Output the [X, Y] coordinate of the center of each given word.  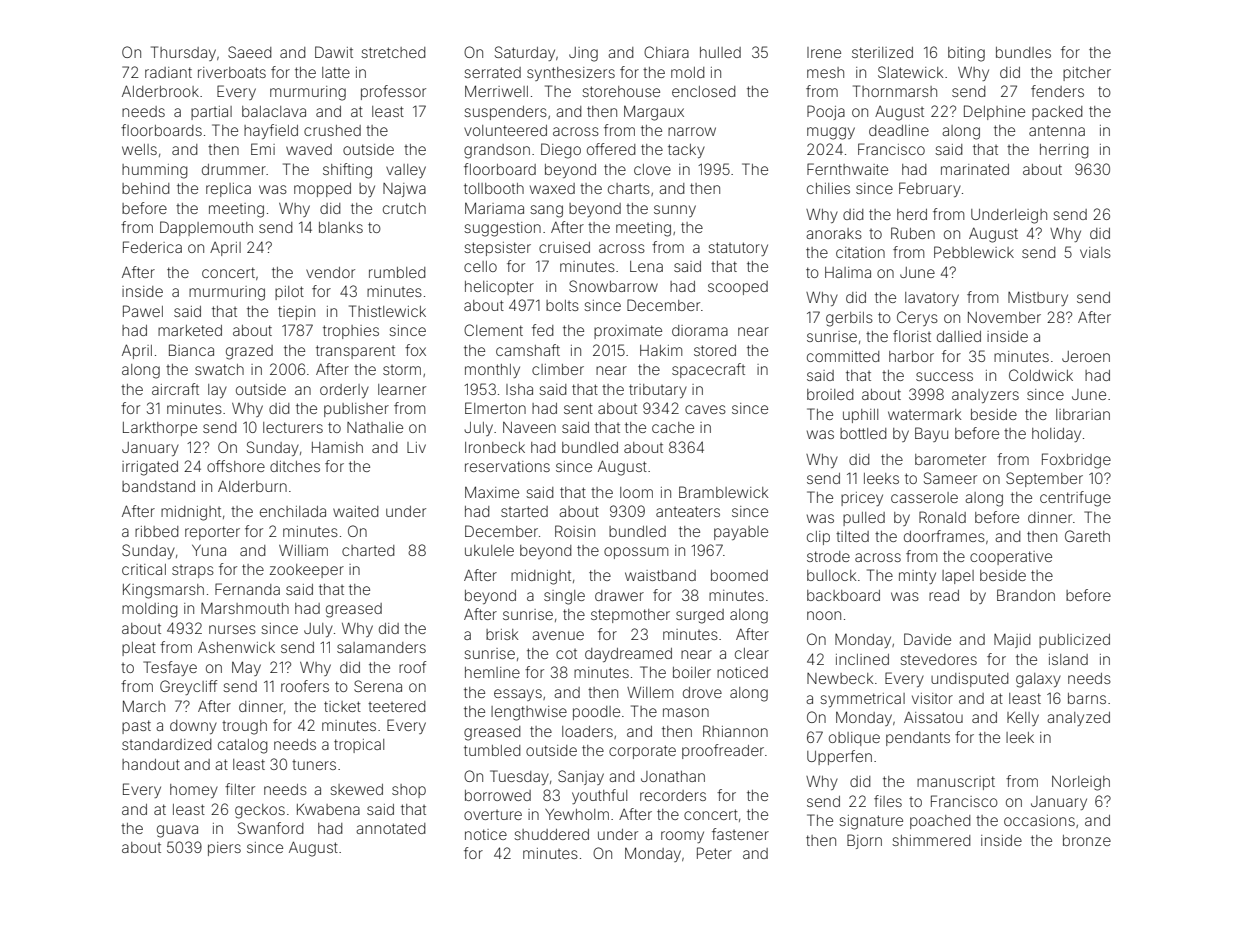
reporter [212, 533]
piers [224, 849]
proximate [628, 332]
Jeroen [1086, 356]
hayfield [271, 131]
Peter [714, 853]
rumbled [397, 272]
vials [1095, 252]
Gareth [1087, 536]
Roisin [575, 531]
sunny [675, 211]
